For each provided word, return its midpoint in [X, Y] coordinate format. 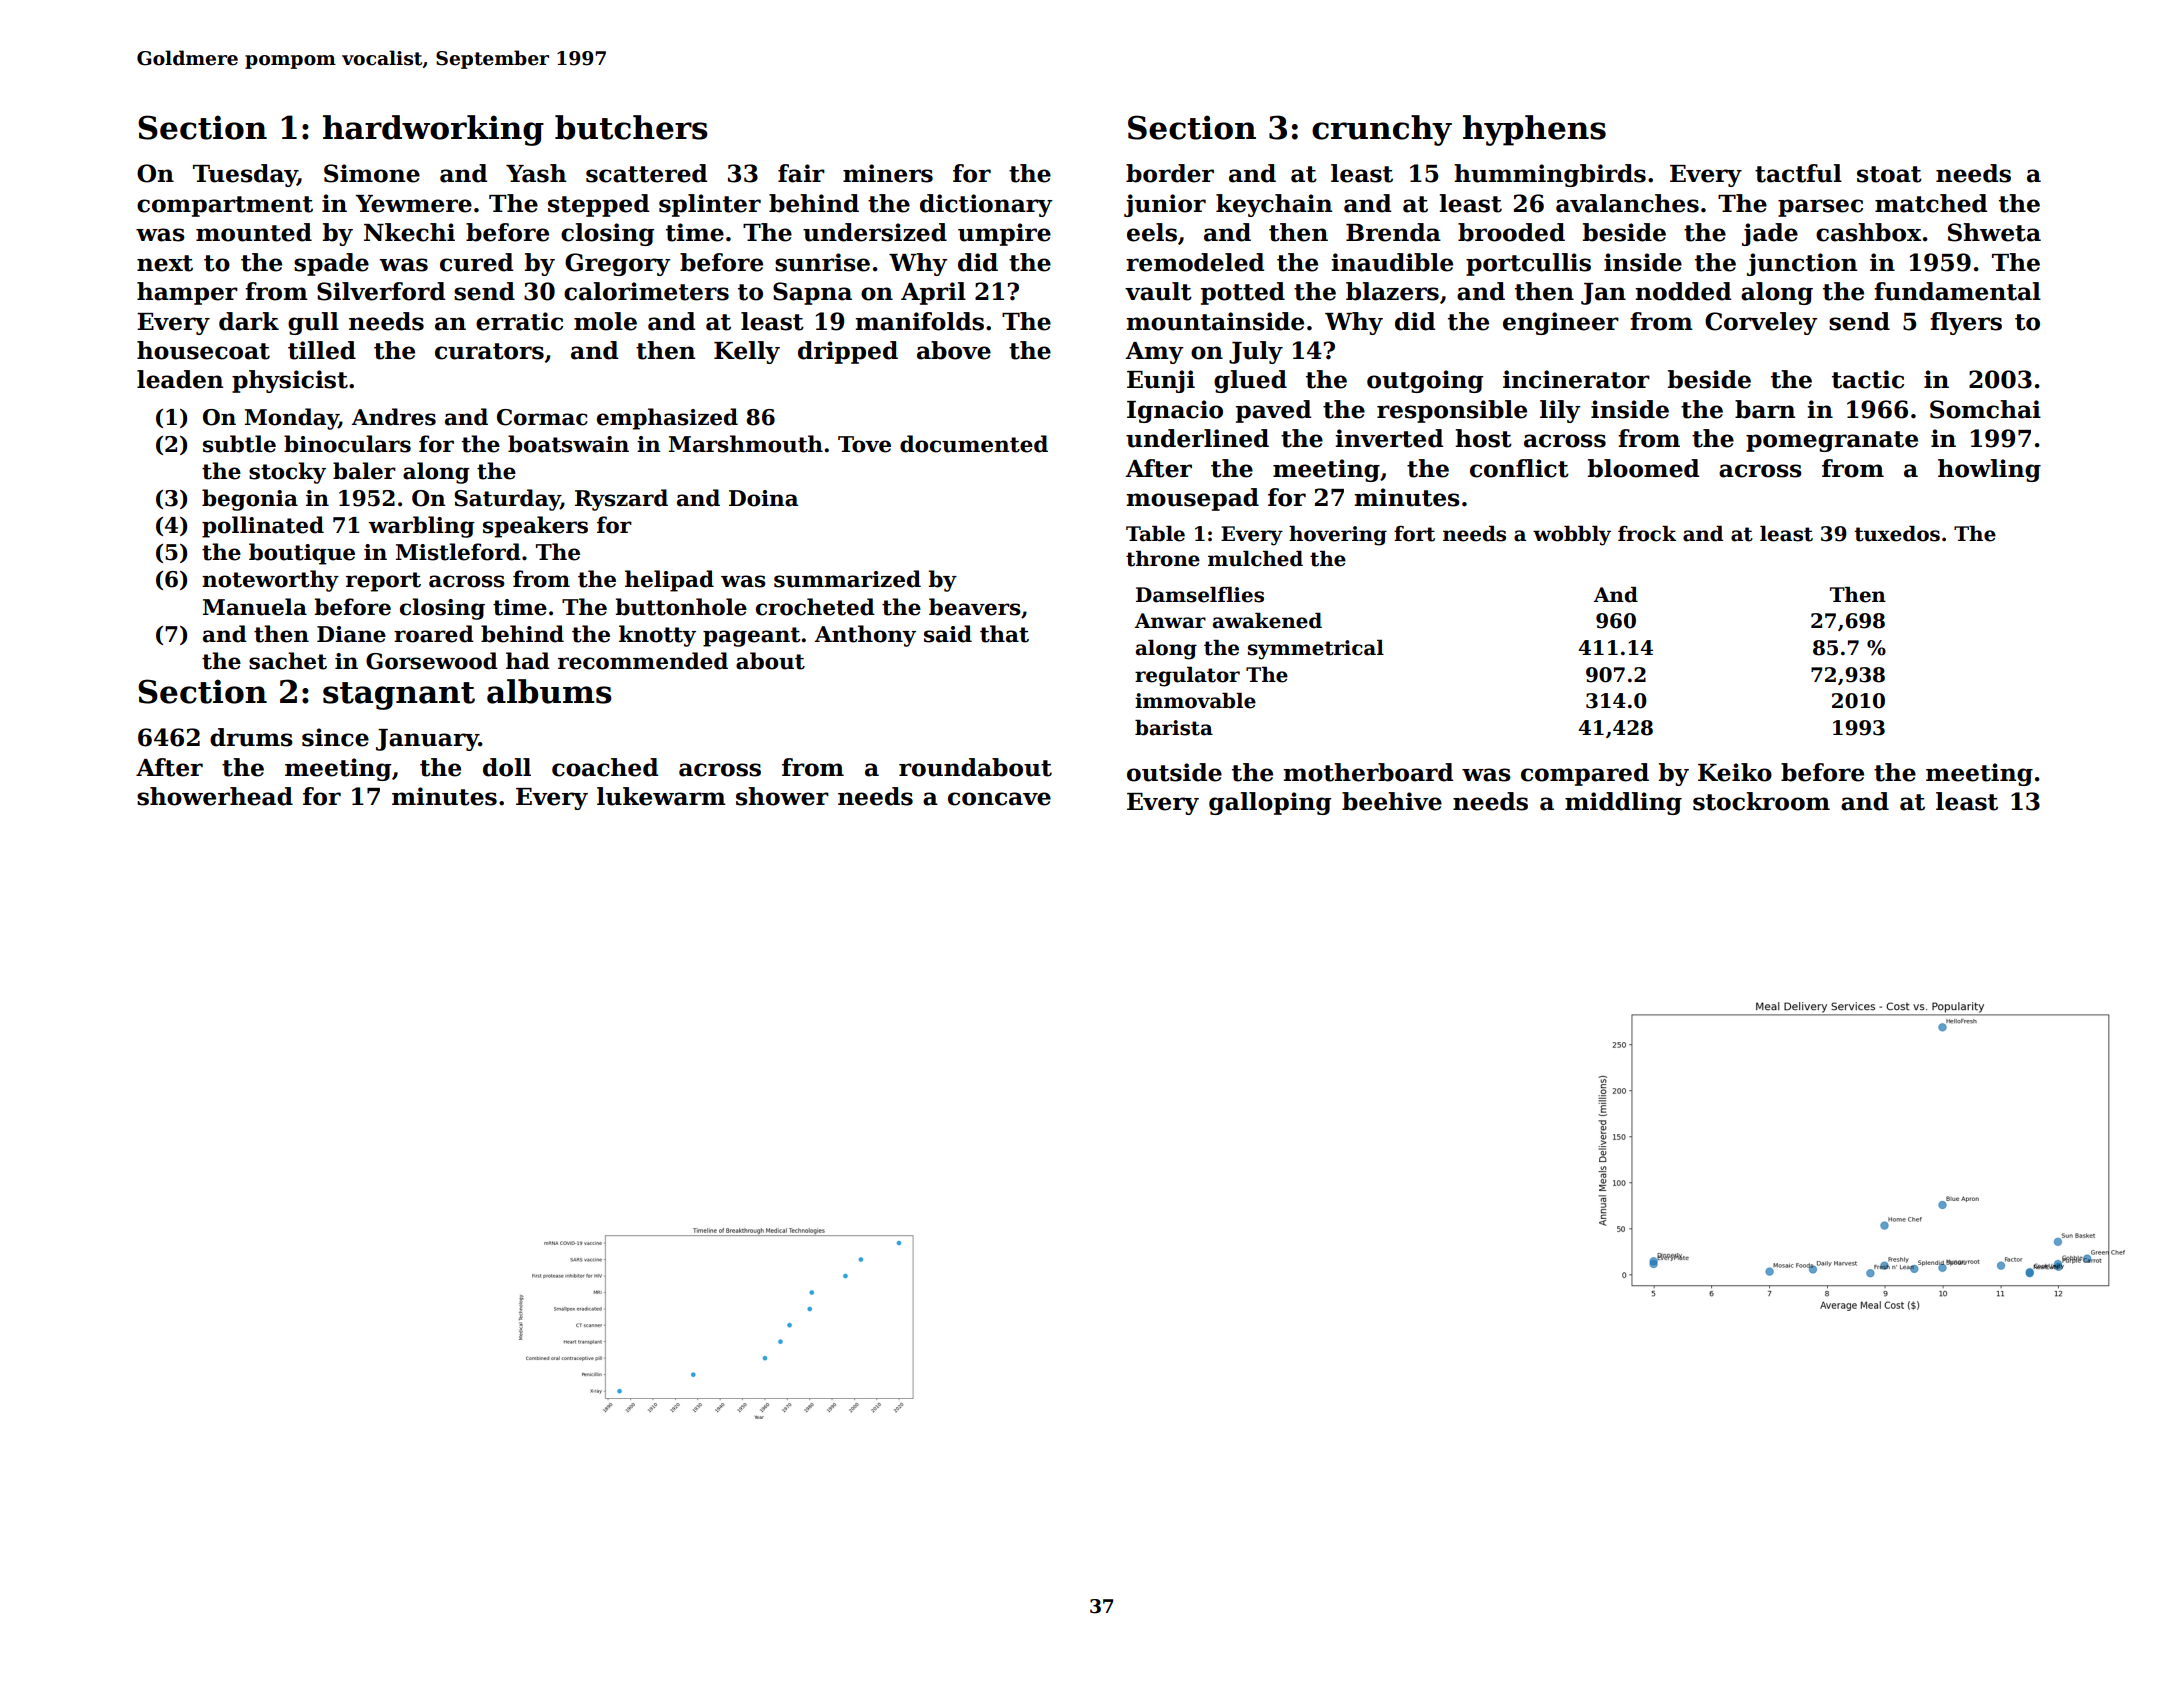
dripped [848, 352]
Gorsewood [432, 661]
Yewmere [413, 204]
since [335, 737]
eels [1152, 232]
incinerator [1576, 379]
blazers [1392, 291]
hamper [187, 293]
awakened [1267, 621]
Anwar [1170, 621]
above [954, 350]
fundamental [1957, 291]
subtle [239, 444]
